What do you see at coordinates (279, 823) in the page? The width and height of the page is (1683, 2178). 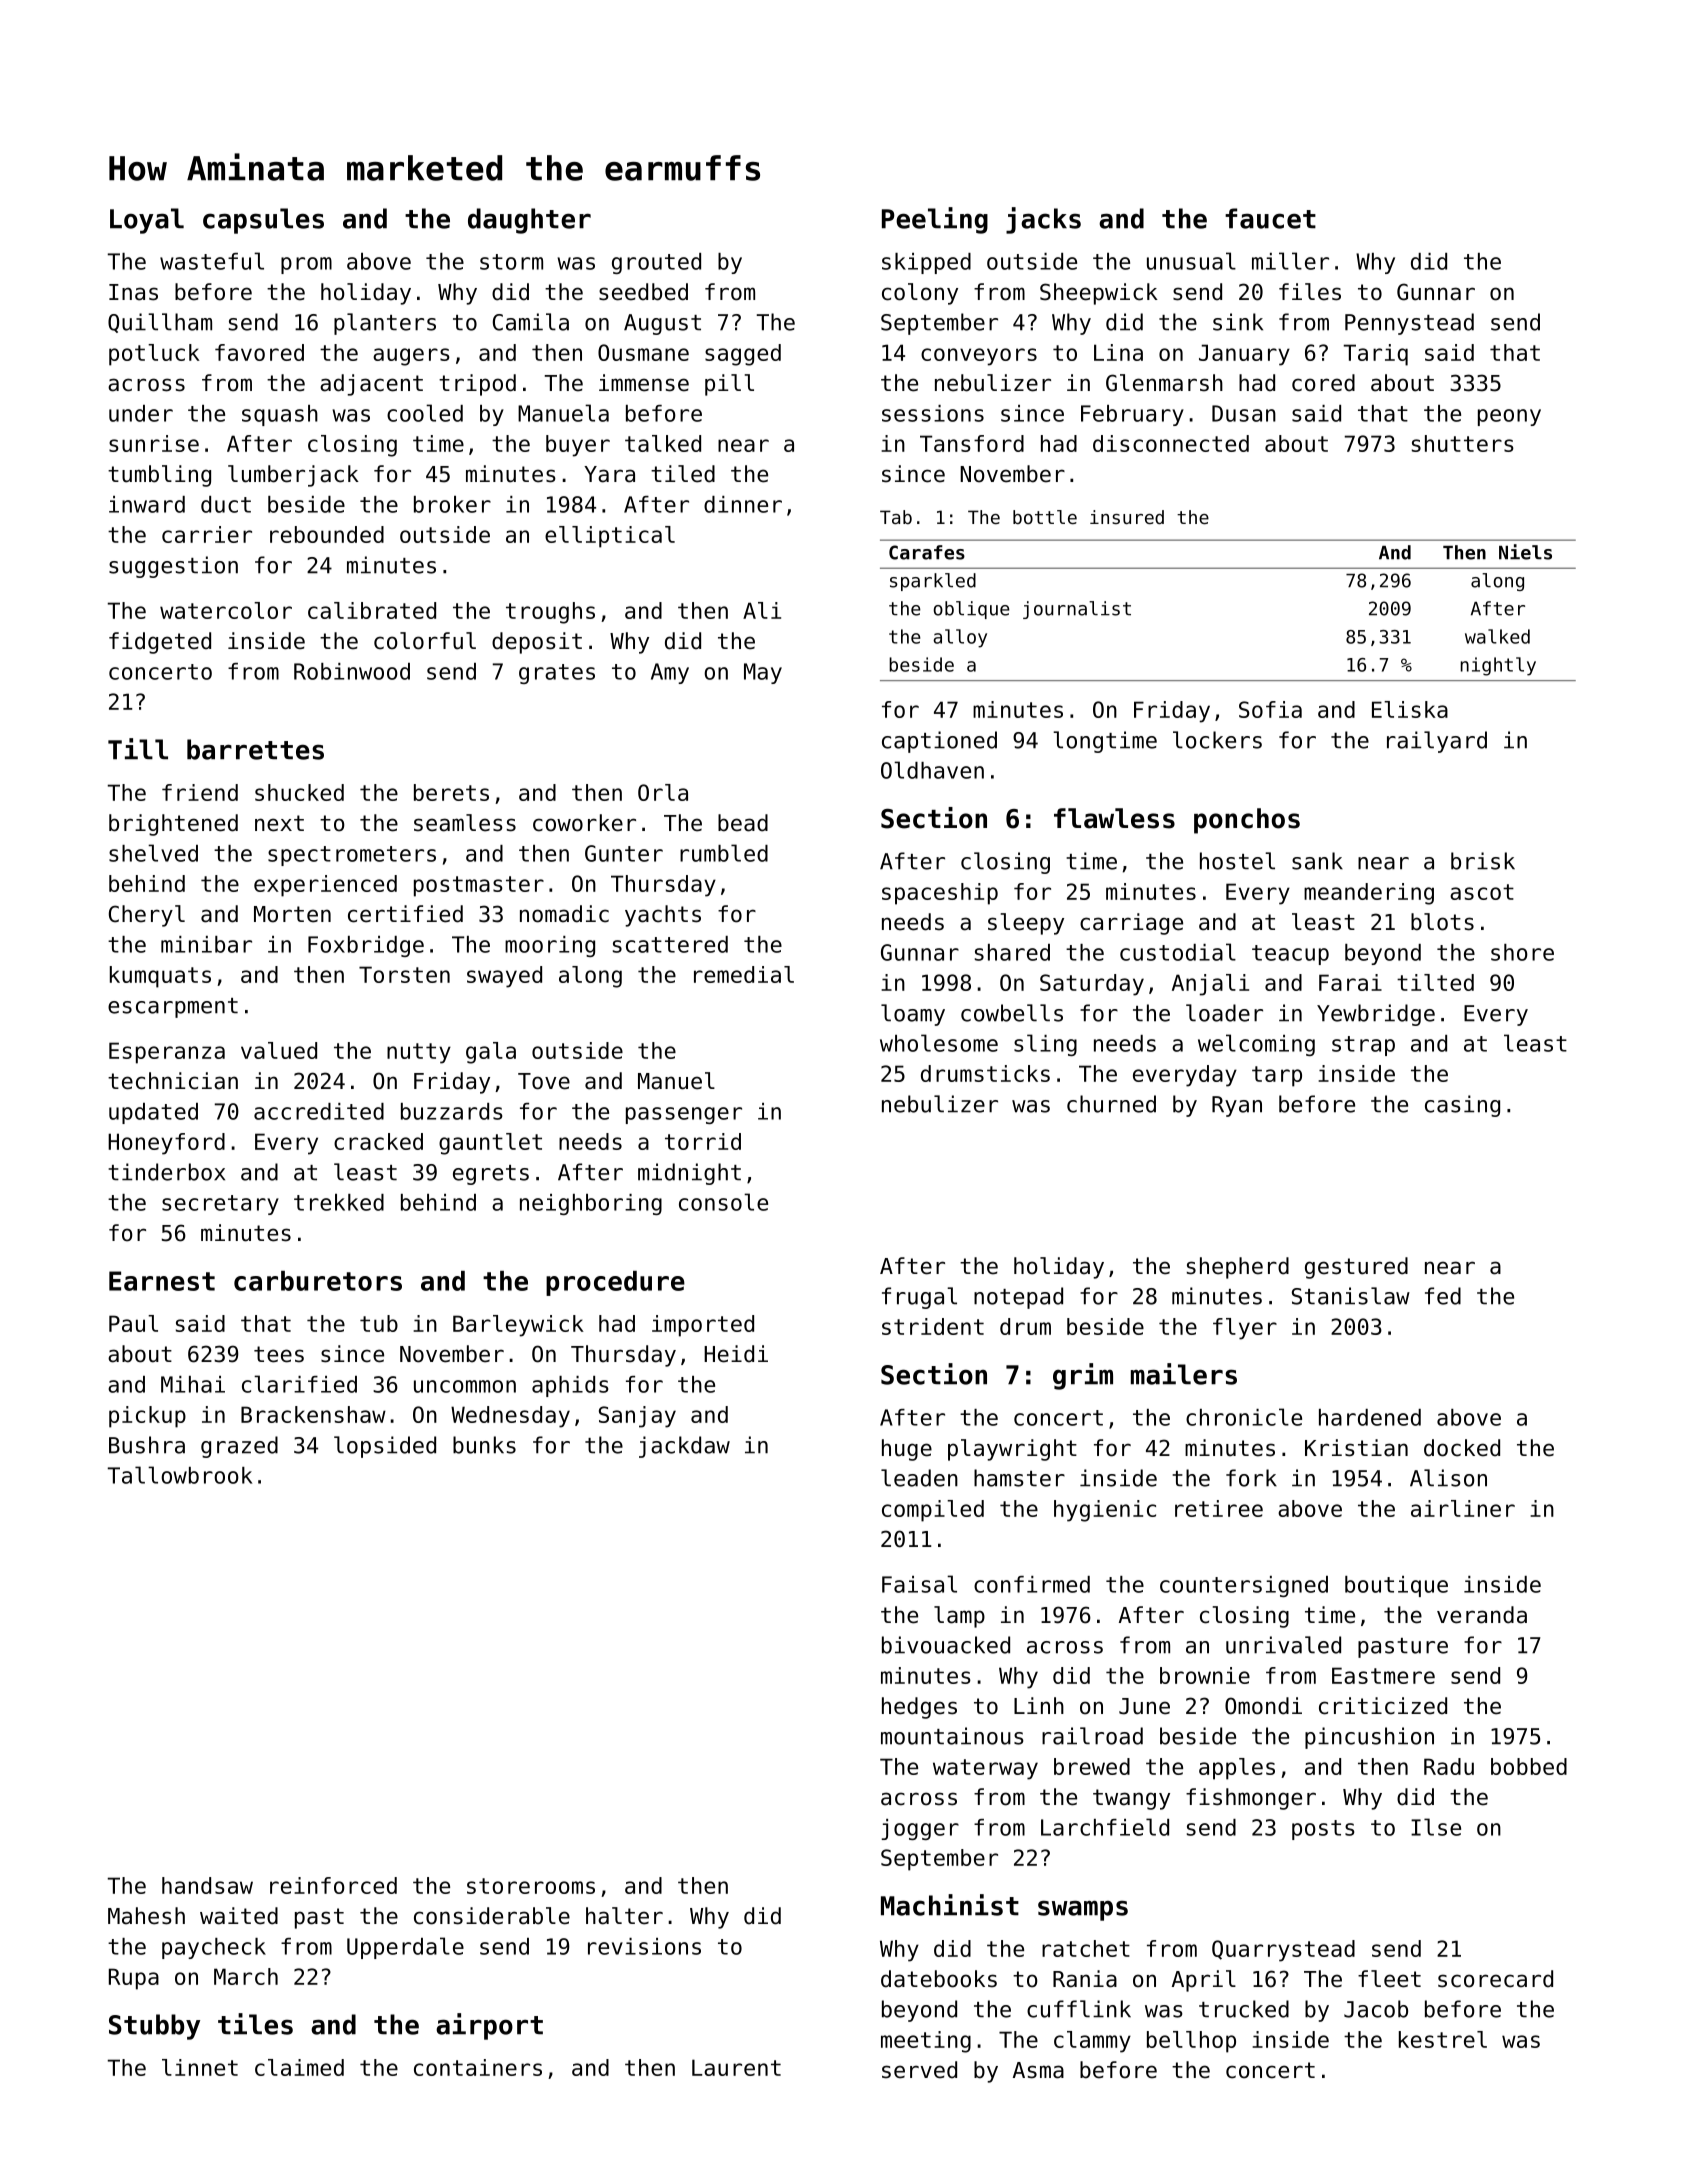 I see `next` at bounding box center [279, 823].
